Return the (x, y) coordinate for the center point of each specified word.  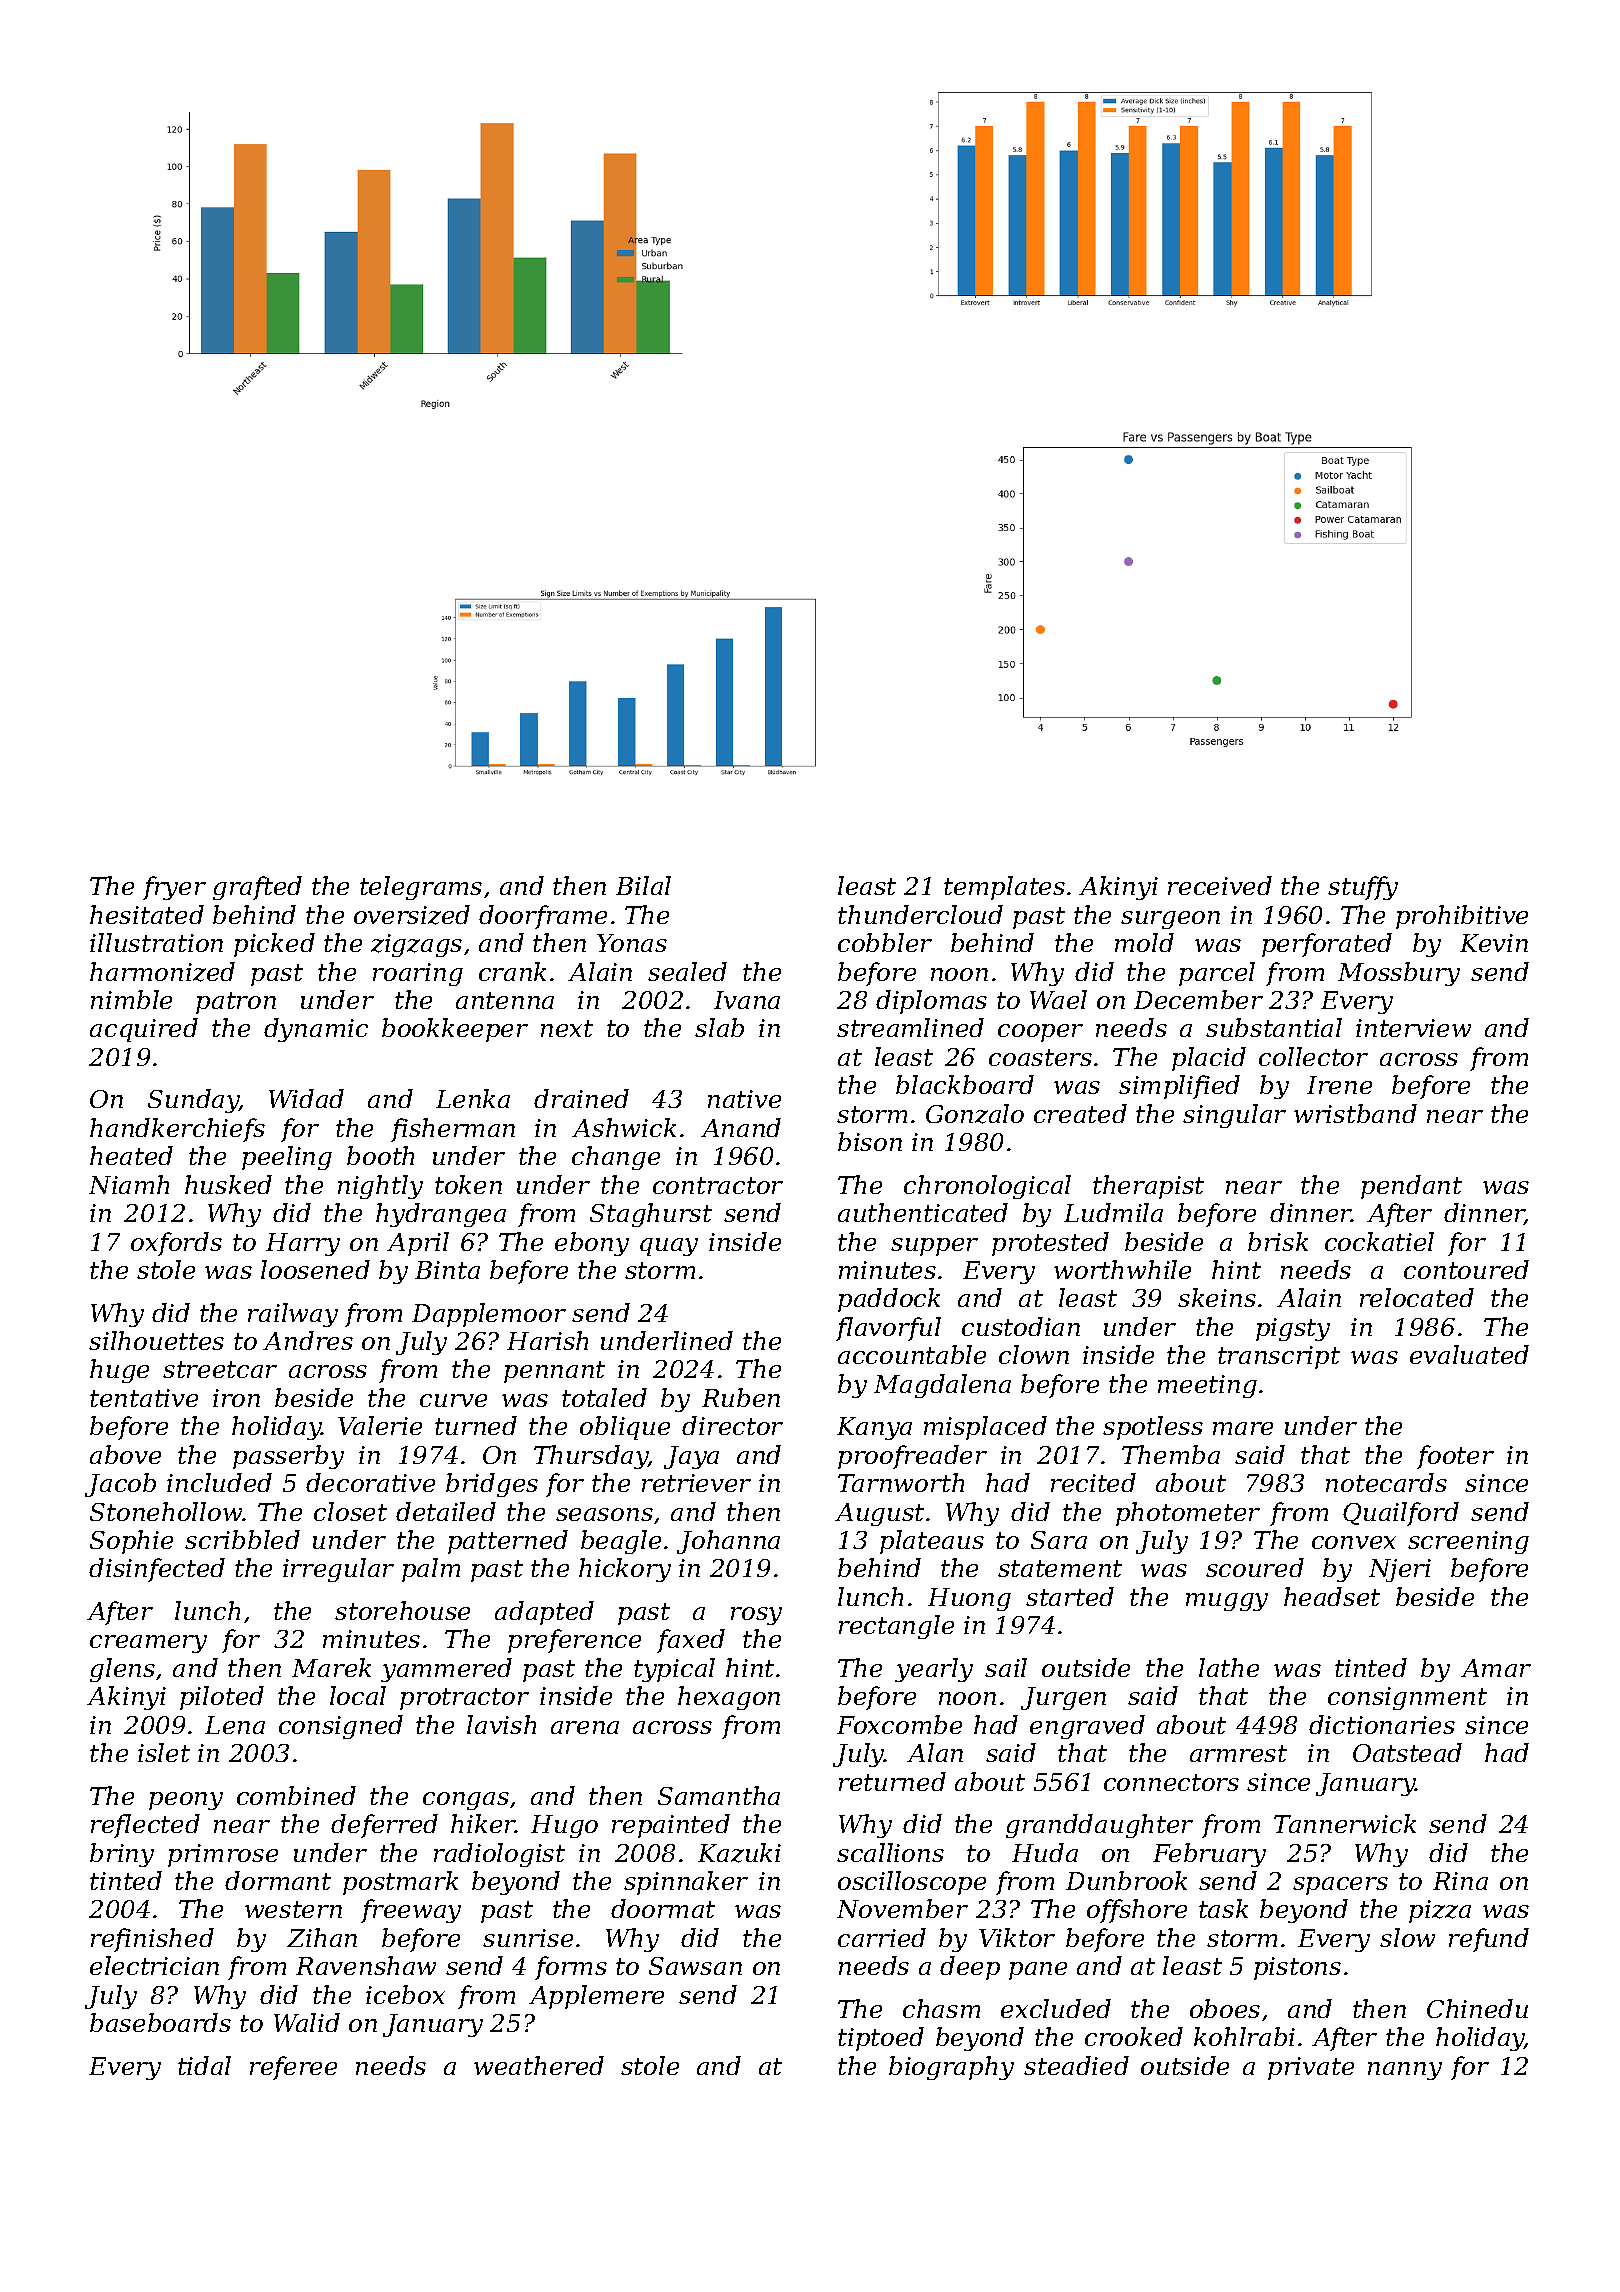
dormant (278, 1880)
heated (131, 1155)
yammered (446, 1670)
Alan (935, 1752)
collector (1313, 1056)
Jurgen (1063, 1698)
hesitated (147, 914)
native (744, 1099)
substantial (1274, 1027)
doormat (663, 1908)
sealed (687, 971)
